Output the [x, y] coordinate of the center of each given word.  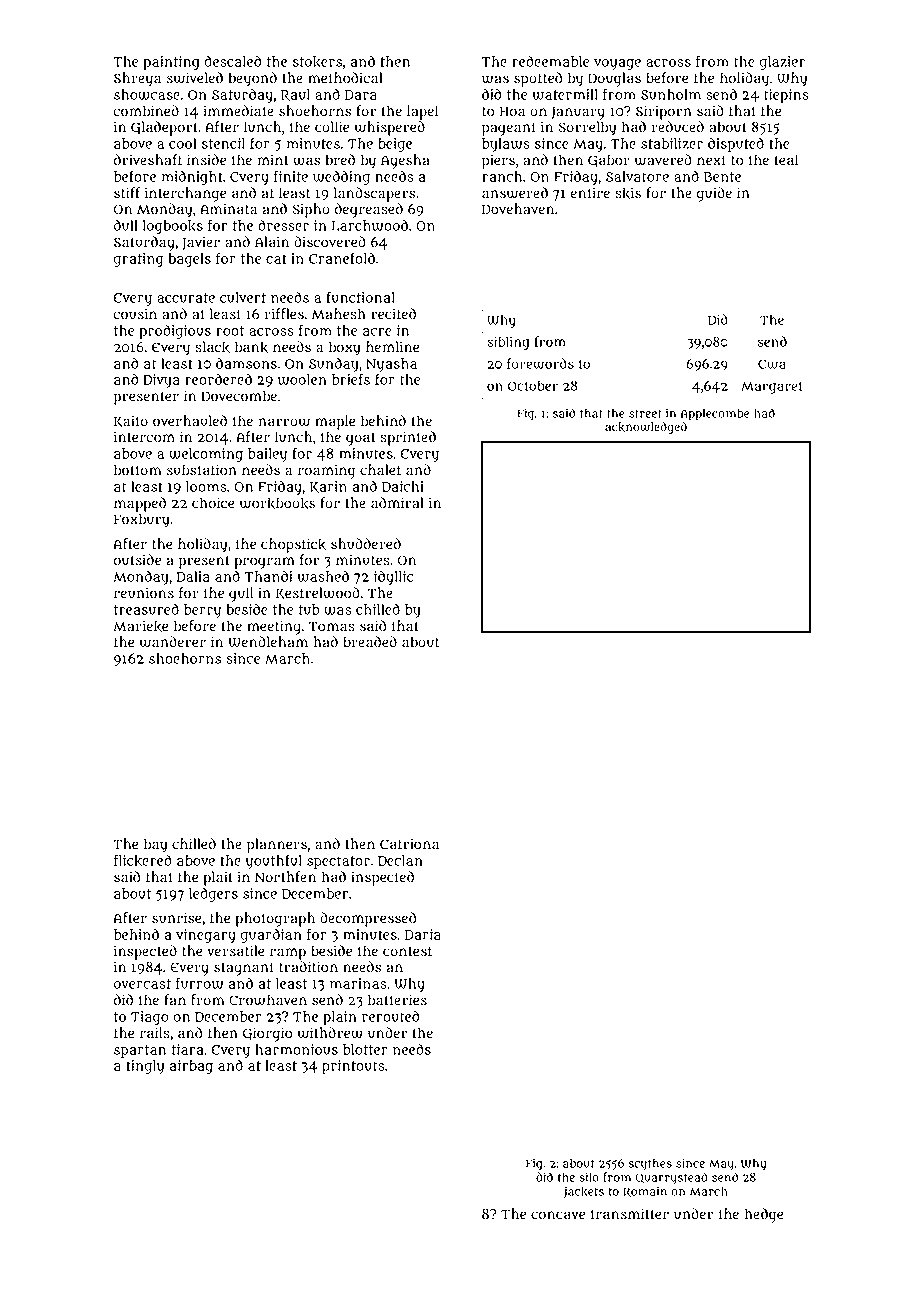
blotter [365, 1049]
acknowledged [646, 428]
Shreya [137, 79]
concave [558, 1215]
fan [175, 1000]
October [533, 385]
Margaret [772, 387]
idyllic [393, 578]
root [230, 331]
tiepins [786, 96]
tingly [145, 1067]
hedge [764, 1215]
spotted [538, 79]
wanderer [172, 642]
